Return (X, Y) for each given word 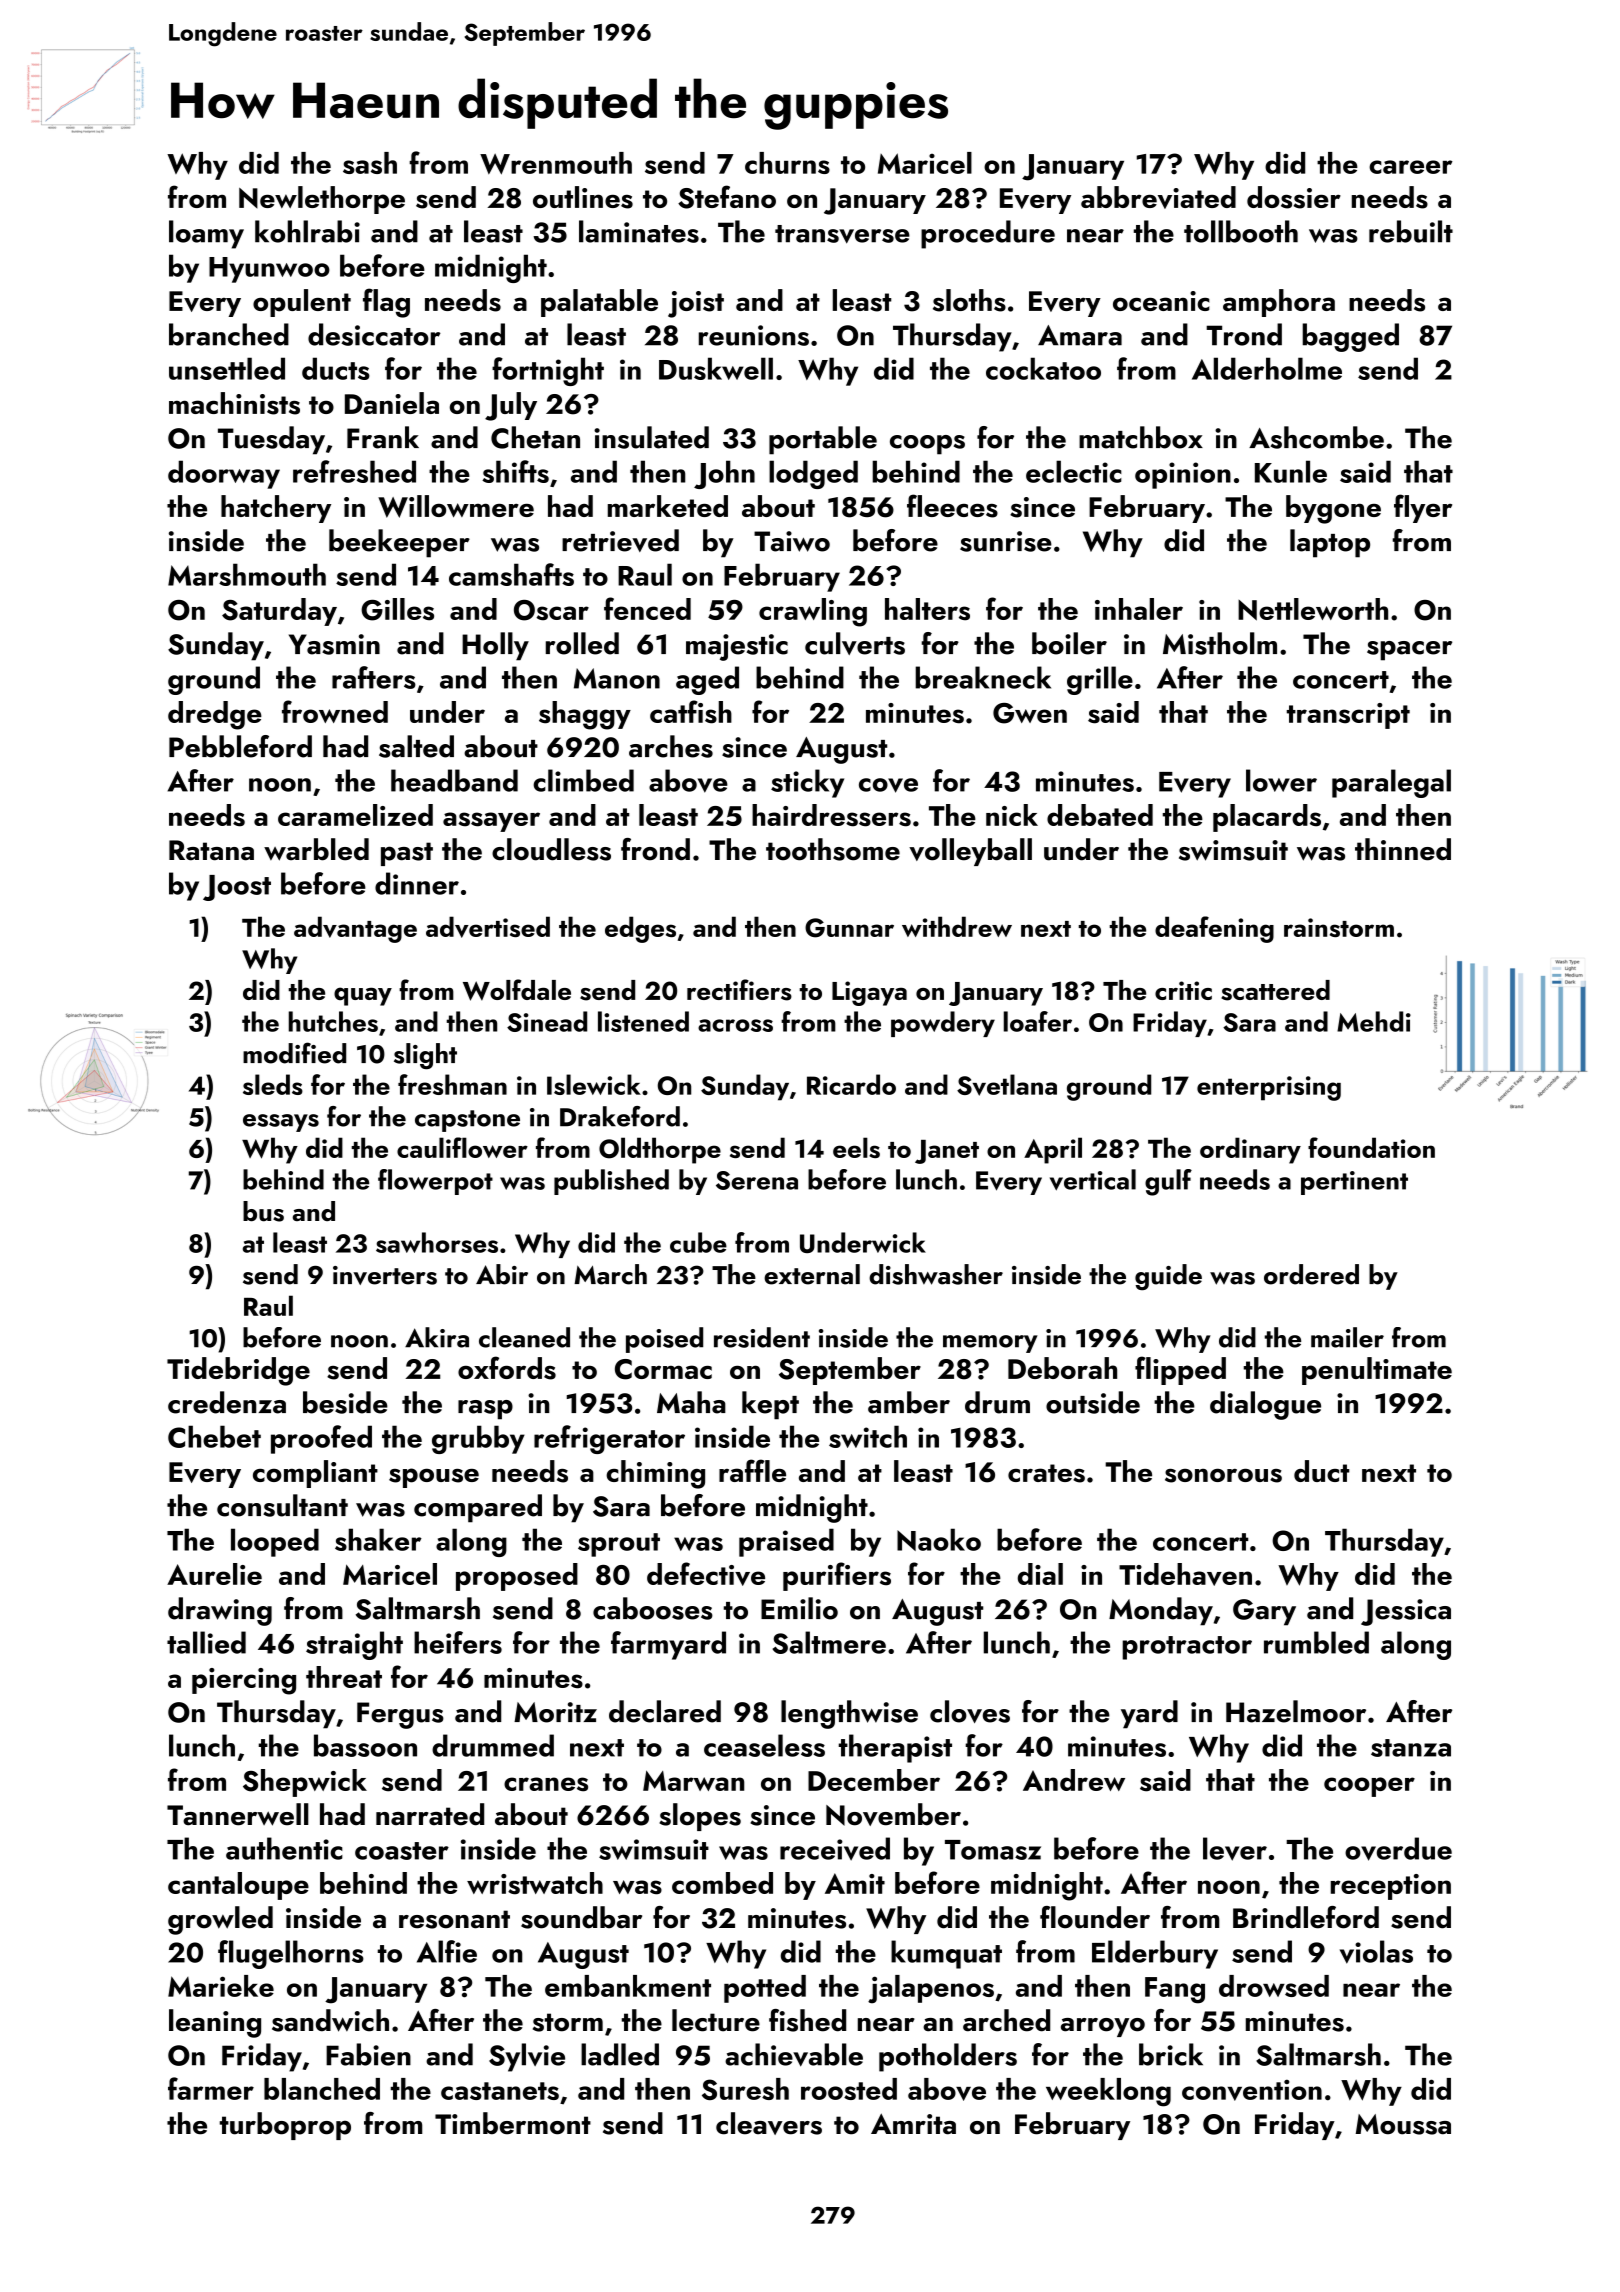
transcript (1348, 716)
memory (990, 1344)
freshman (452, 1084)
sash (370, 163)
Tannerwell (238, 1814)
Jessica (1406, 1612)
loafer (1038, 1021)
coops (927, 445)
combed (722, 1883)
